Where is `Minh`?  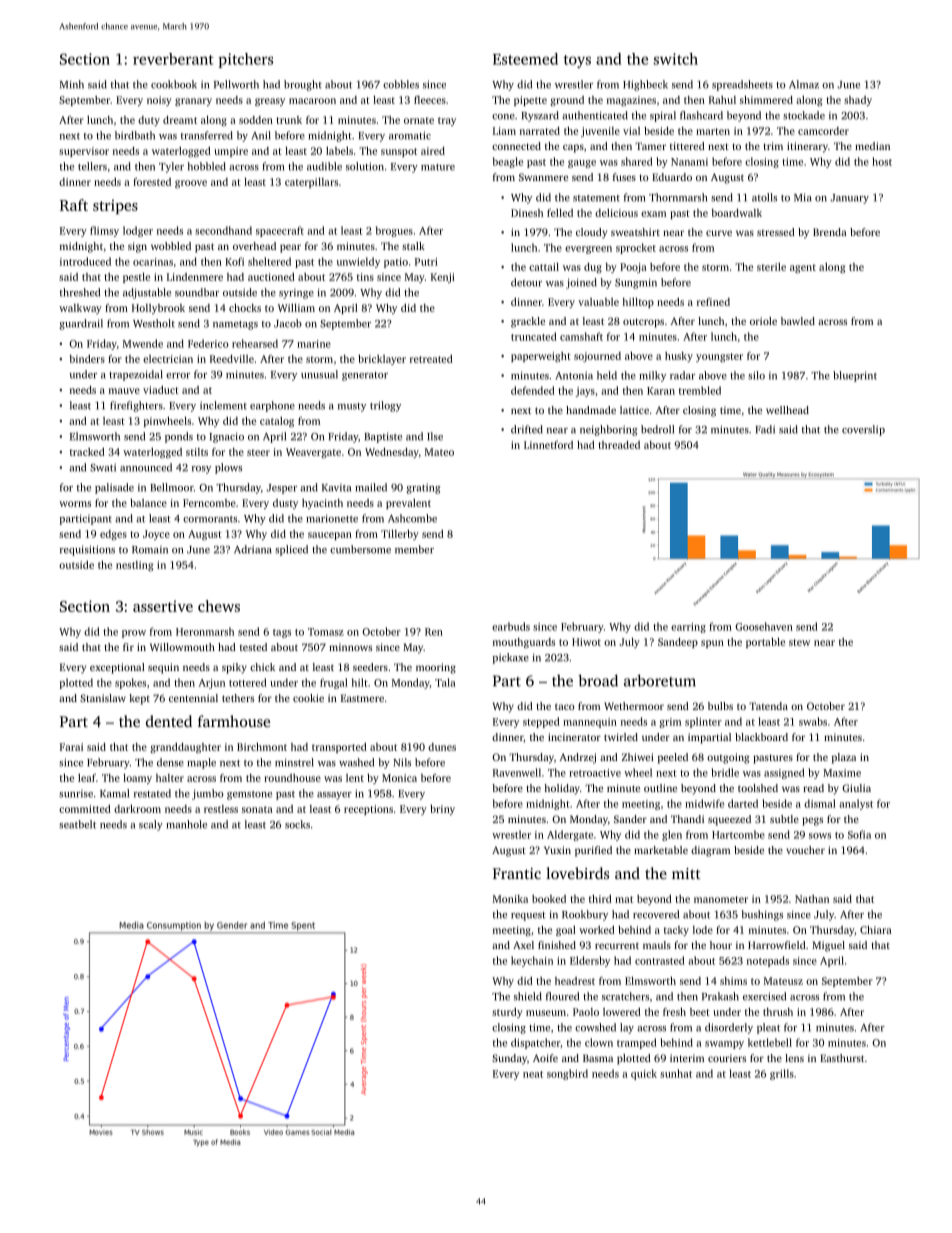
Minh is located at coordinates (72, 84).
